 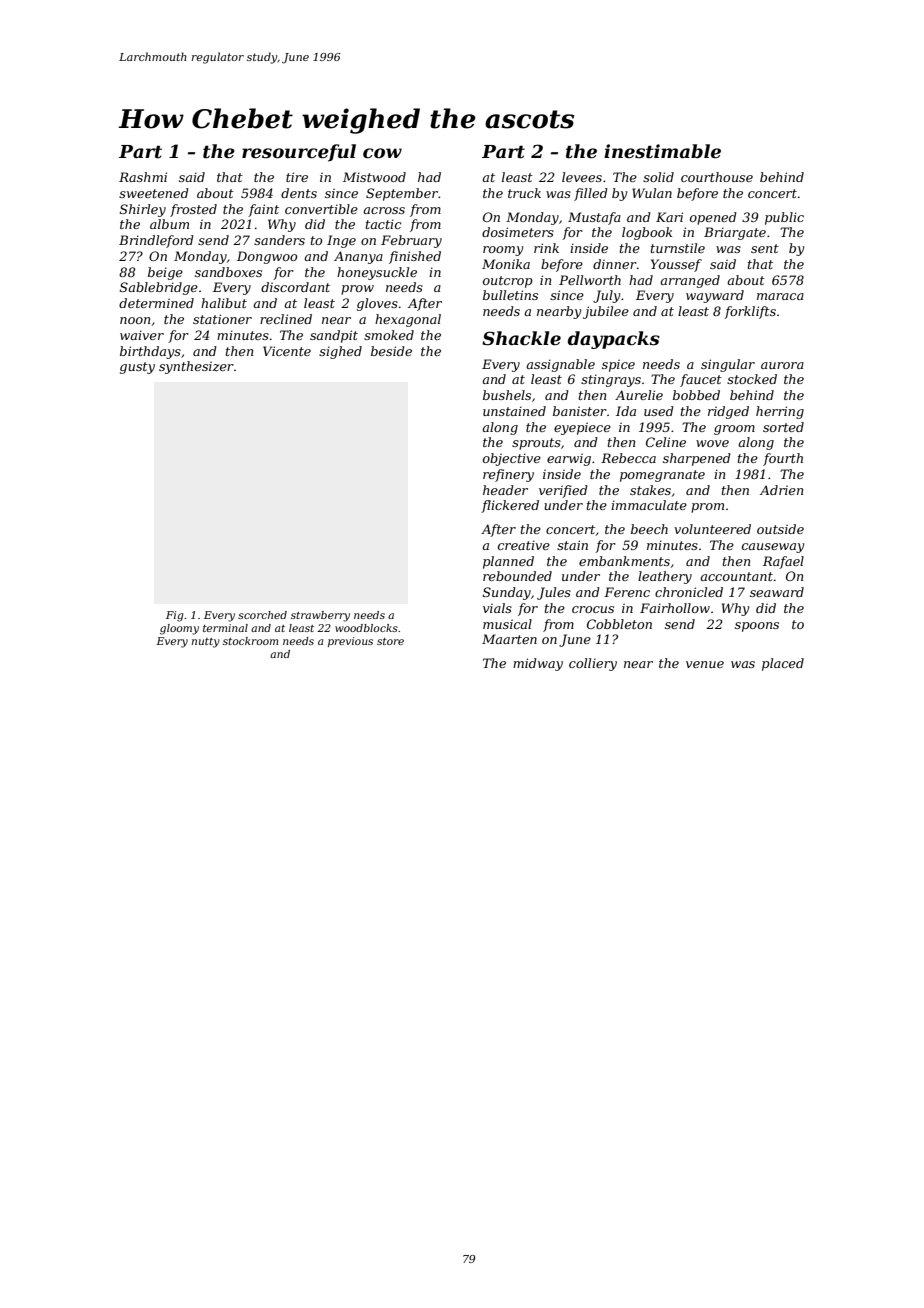 What do you see at coordinates (174, 616) in the image?
I see `Fig` at bounding box center [174, 616].
